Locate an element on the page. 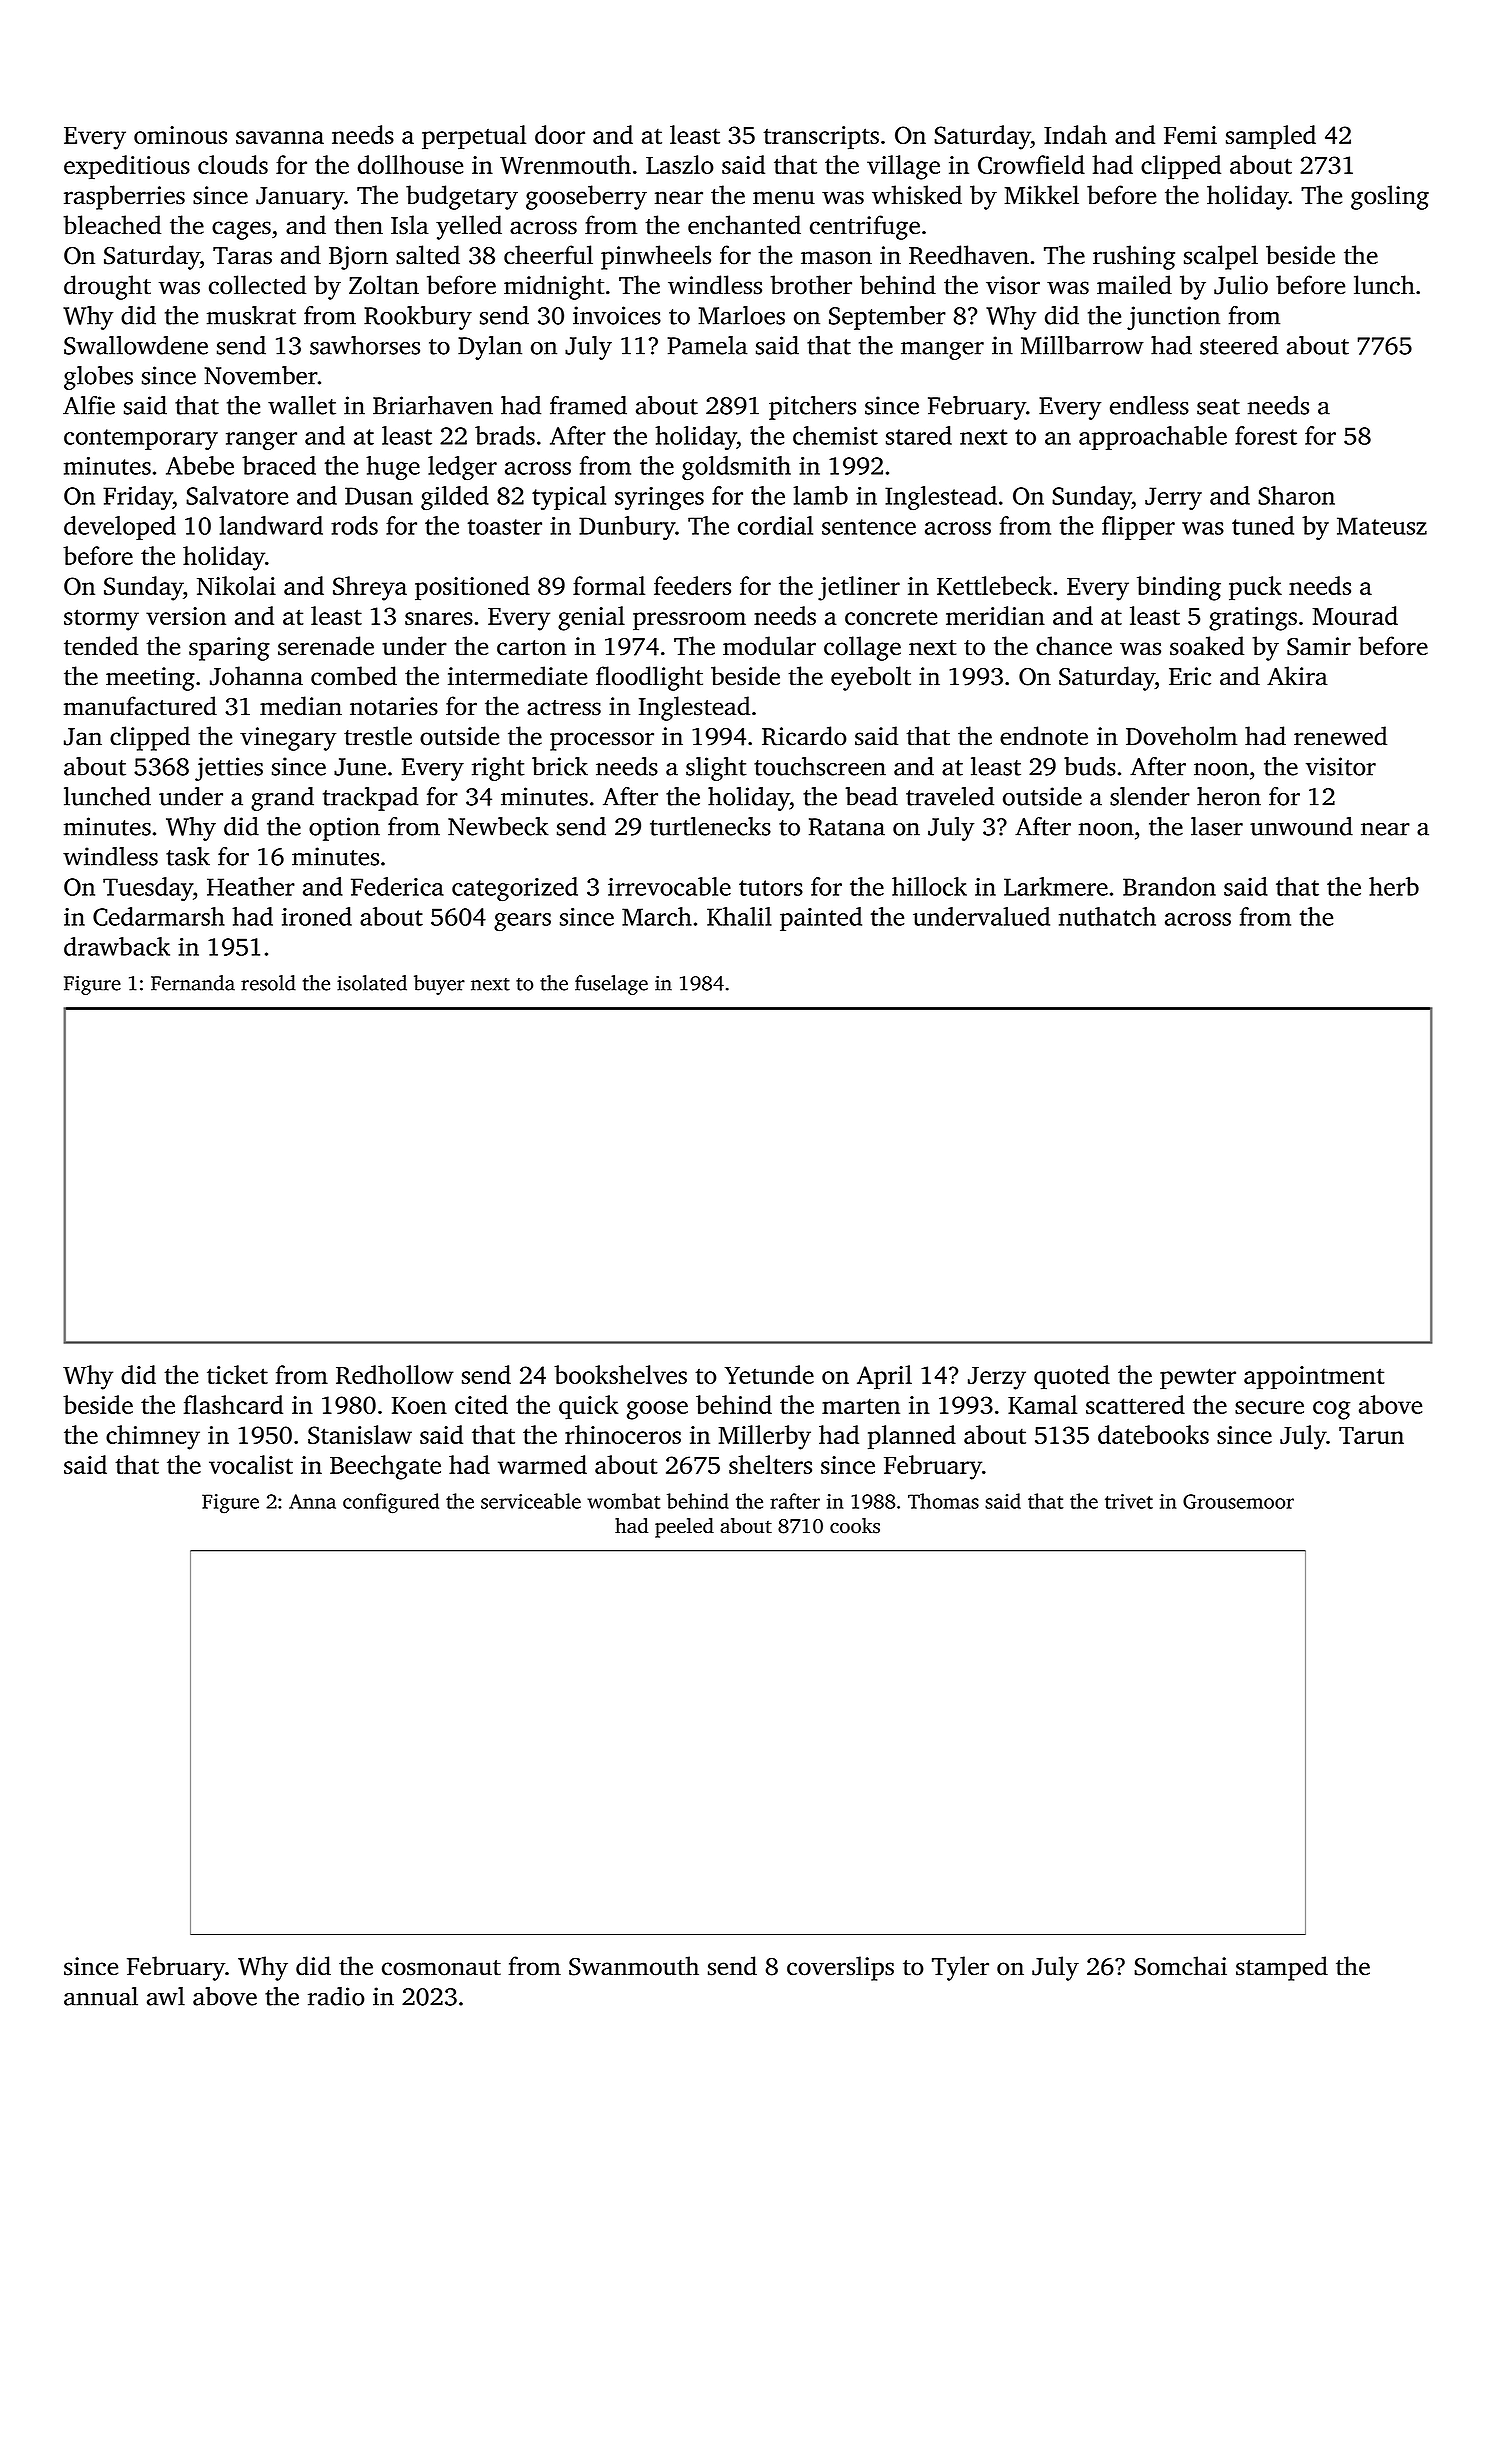 Image resolution: width=1496 pixels, height=2464 pixels. steered is located at coordinates (1239, 345).
